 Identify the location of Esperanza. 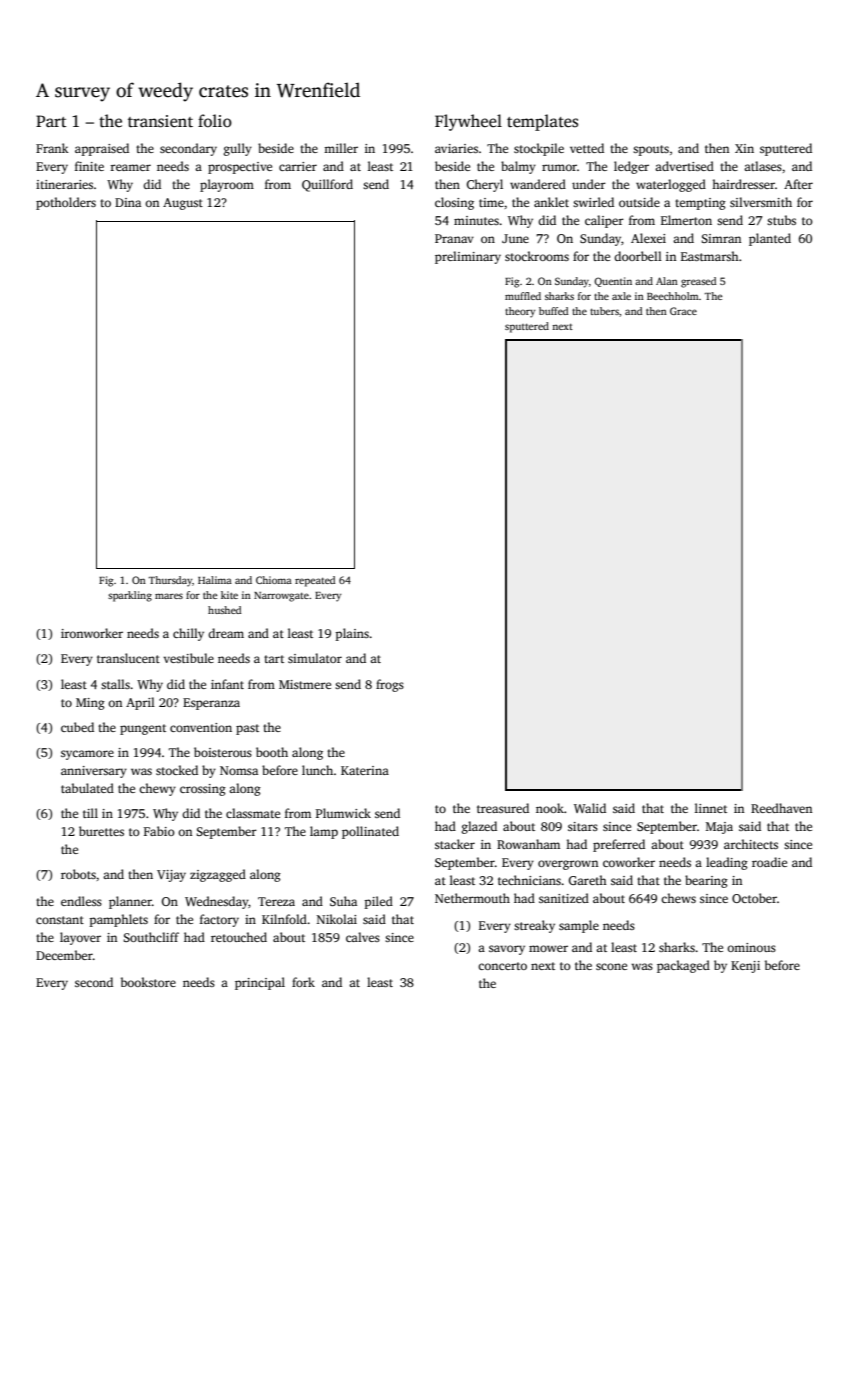
(211, 704).
